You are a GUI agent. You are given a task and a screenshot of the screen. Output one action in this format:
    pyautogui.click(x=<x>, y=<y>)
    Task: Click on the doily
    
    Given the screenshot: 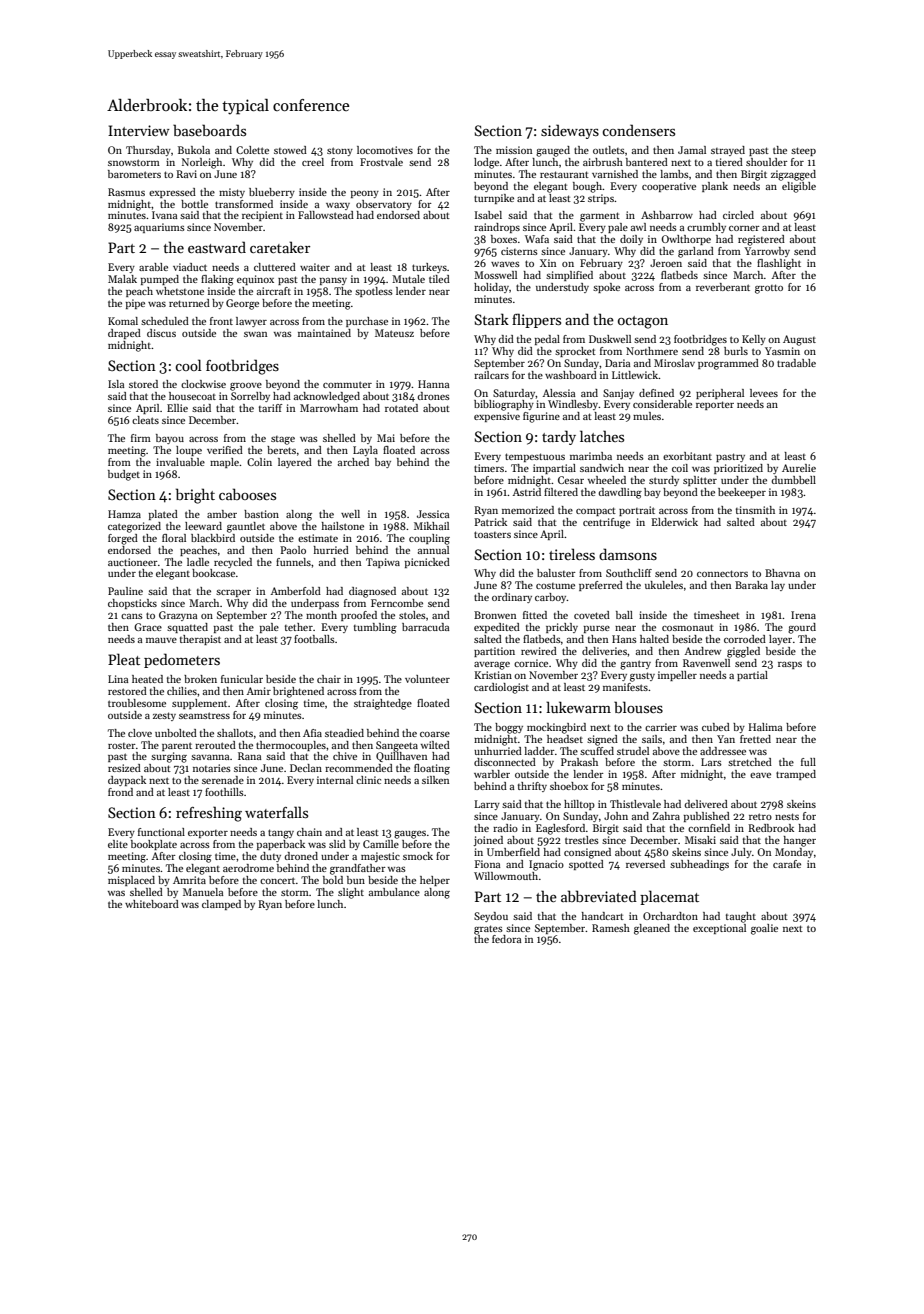 What is the action you would take?
    pyautogui.click(x=631, y=240)
